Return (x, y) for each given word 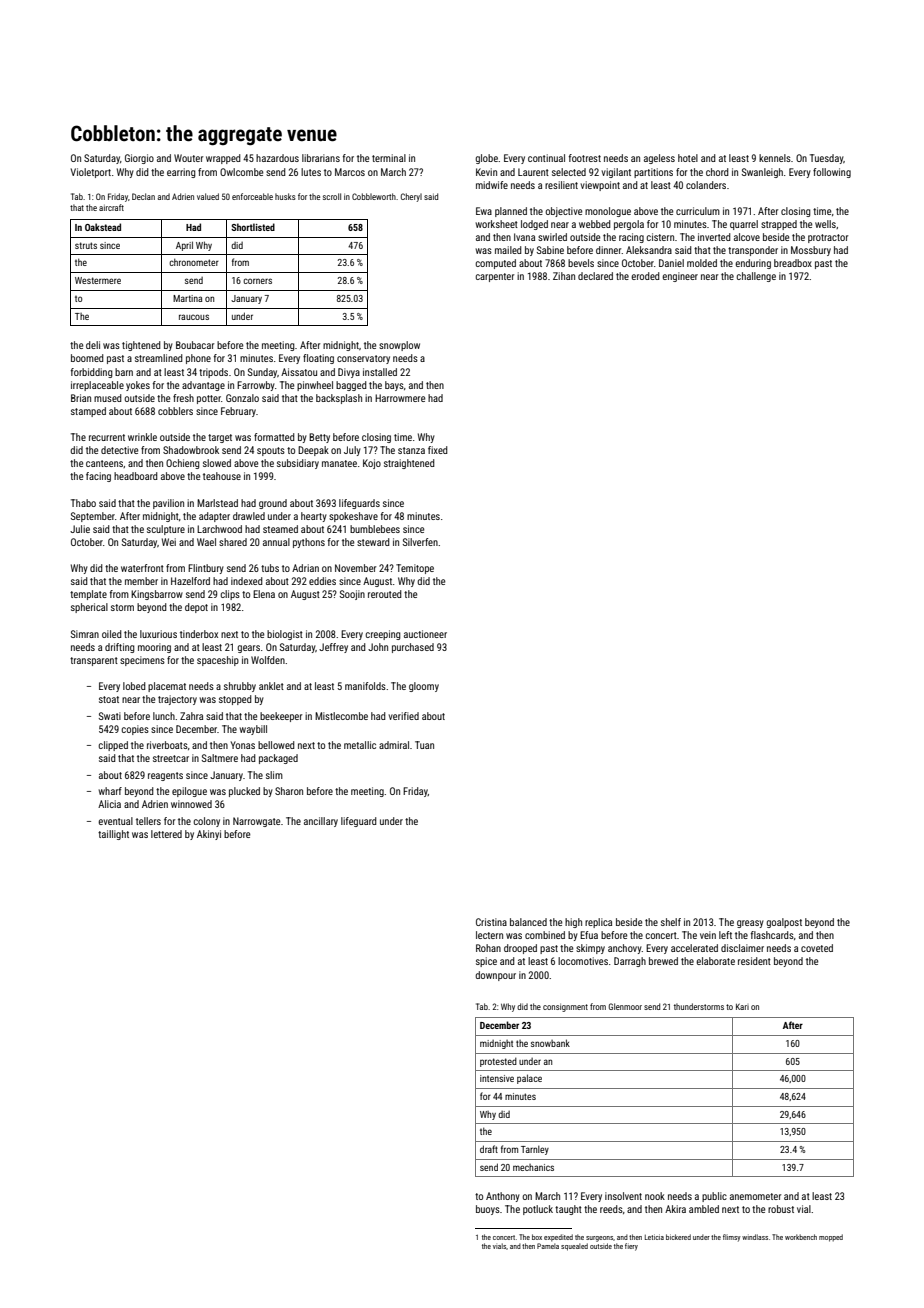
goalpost (784, 923)
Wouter (188, 158)
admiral (394, 745)
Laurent (533, 172)
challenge (756, 277)
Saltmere (220, 758)
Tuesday (827, 159)
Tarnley (535, 1150)
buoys (488, 1210)
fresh (183, 398)
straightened (409, 464)
